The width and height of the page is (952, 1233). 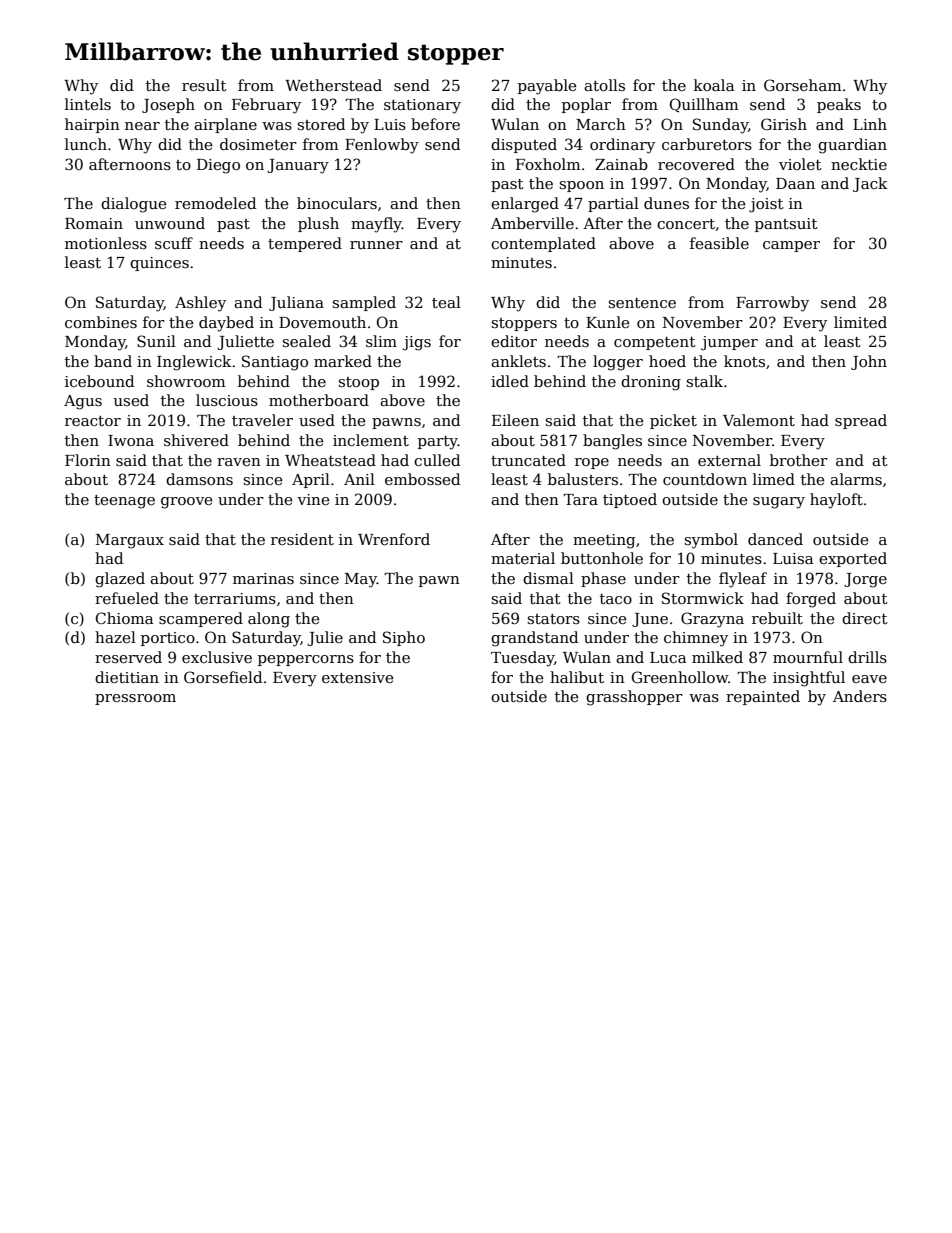 I want to click on result, so click(x=204, y=85).
